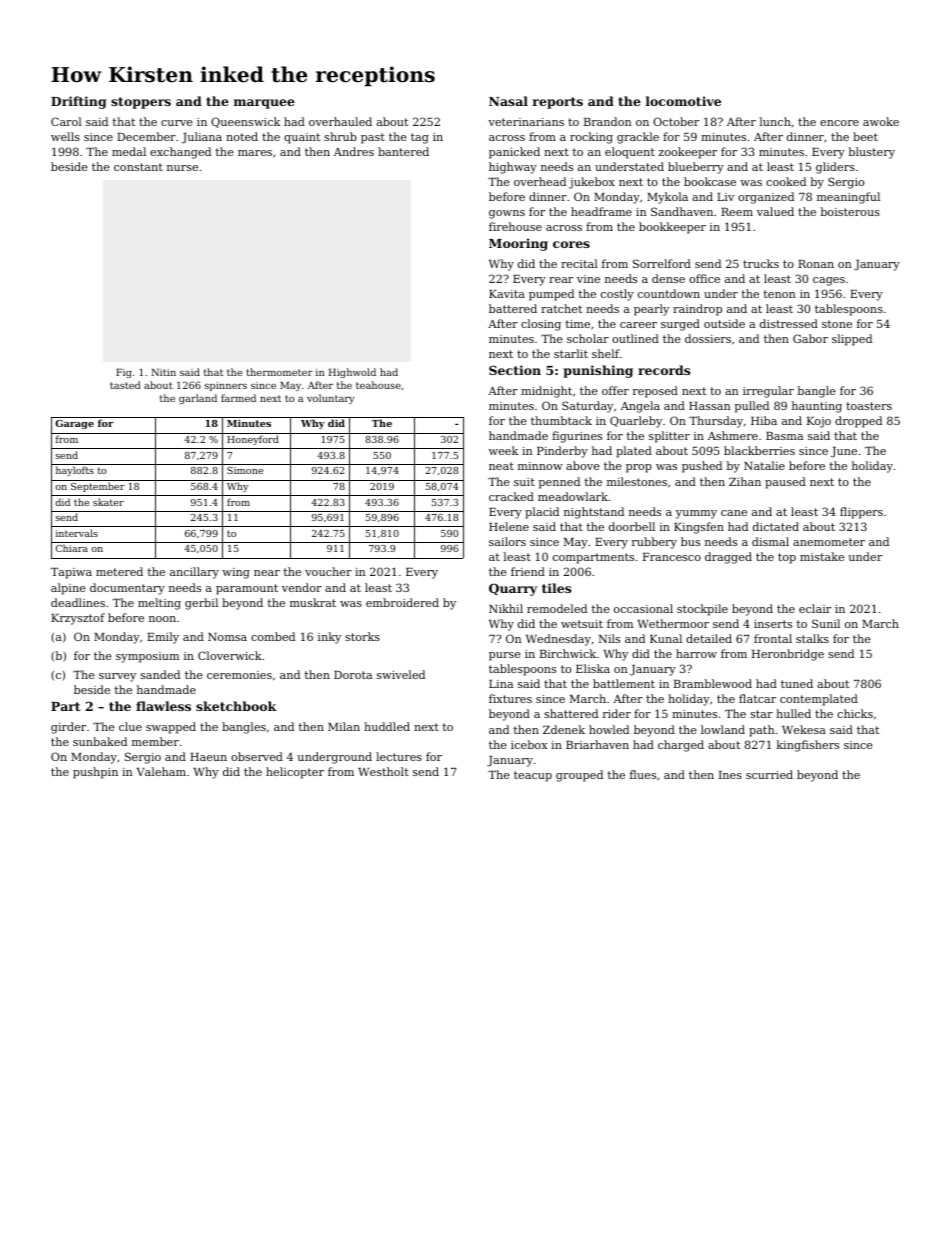  Describe the element at coordinates (125, 385) in the page. I see `tasted` at that location.
